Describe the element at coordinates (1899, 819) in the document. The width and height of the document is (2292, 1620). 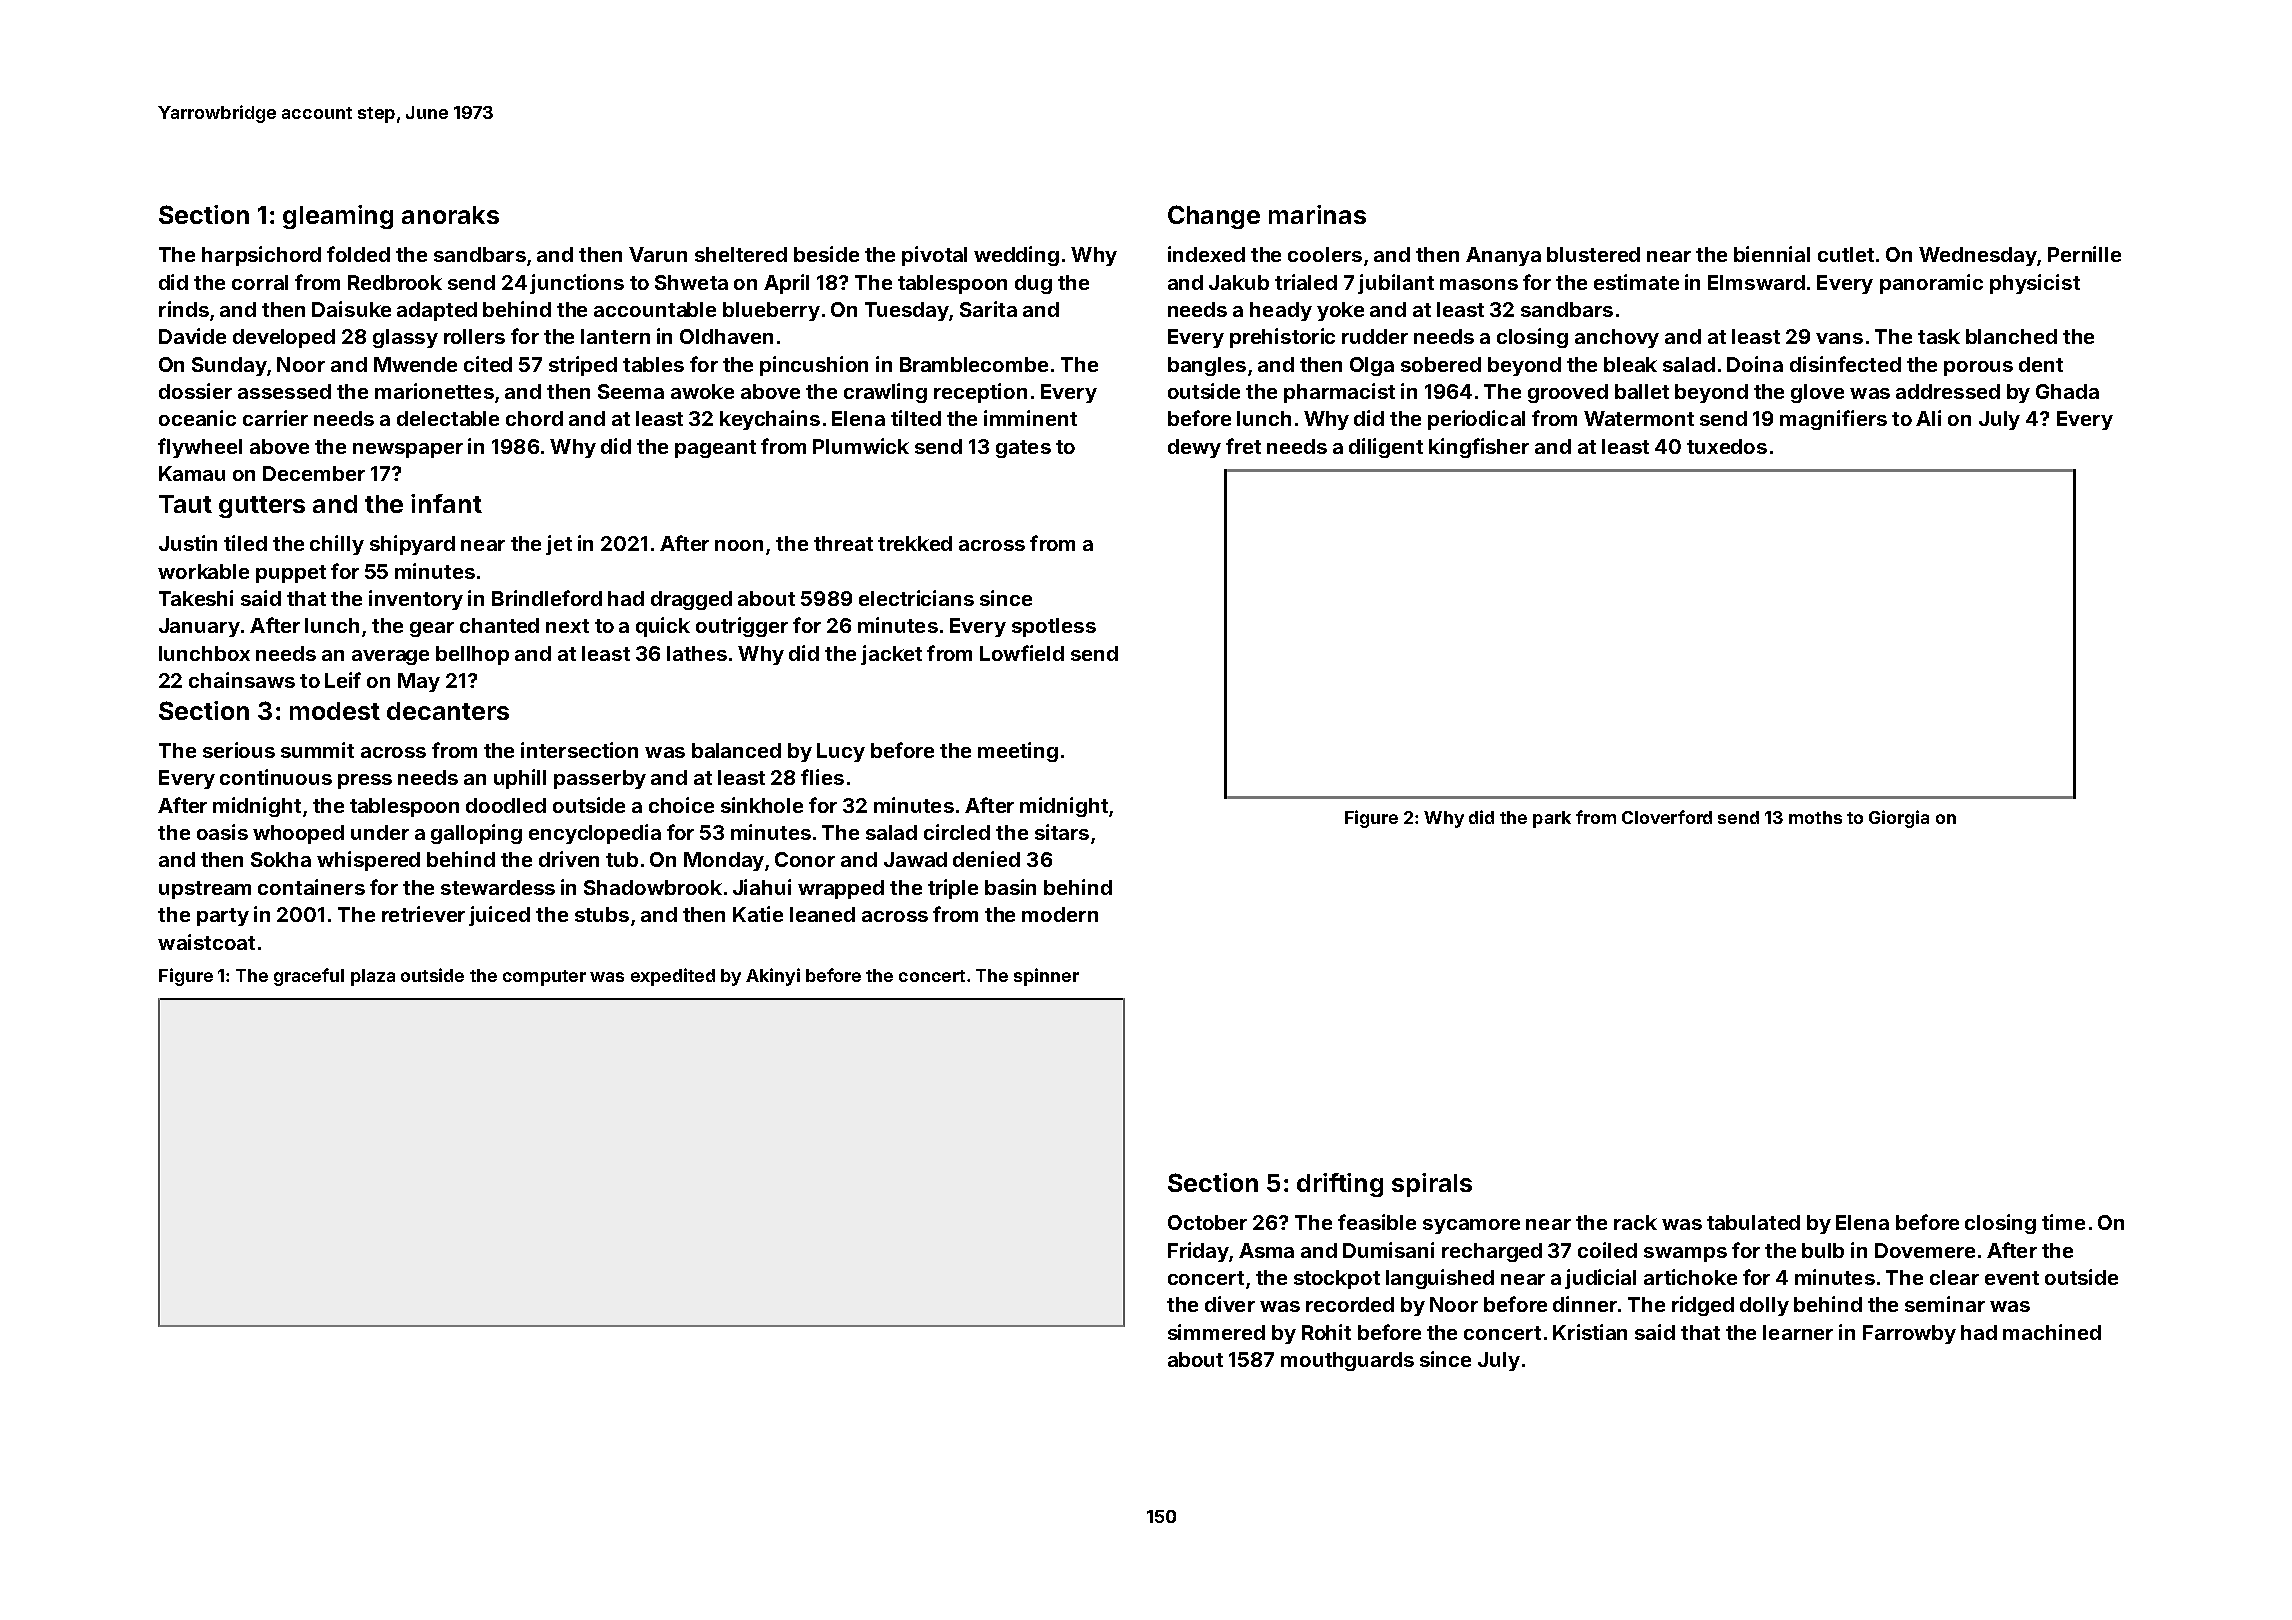
I see `Giorgia` at that location.
